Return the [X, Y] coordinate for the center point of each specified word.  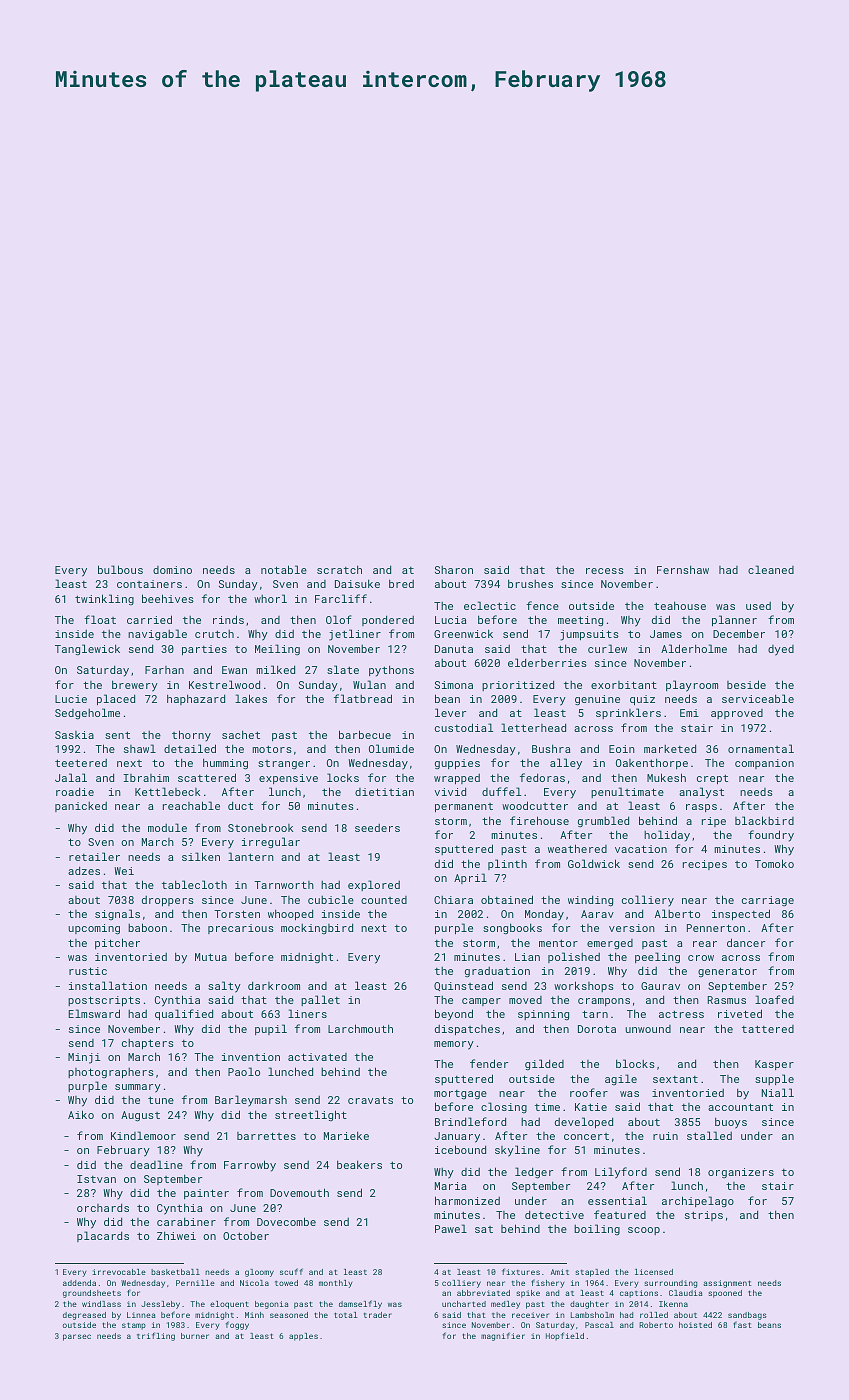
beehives [168, 598]
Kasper [774, 1065]
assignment [727, 1284]
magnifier [503, 1336]
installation [108, 985]
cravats [370, 1100]
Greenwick [463, 633]
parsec [77, 1337]
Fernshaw [683, 569]
